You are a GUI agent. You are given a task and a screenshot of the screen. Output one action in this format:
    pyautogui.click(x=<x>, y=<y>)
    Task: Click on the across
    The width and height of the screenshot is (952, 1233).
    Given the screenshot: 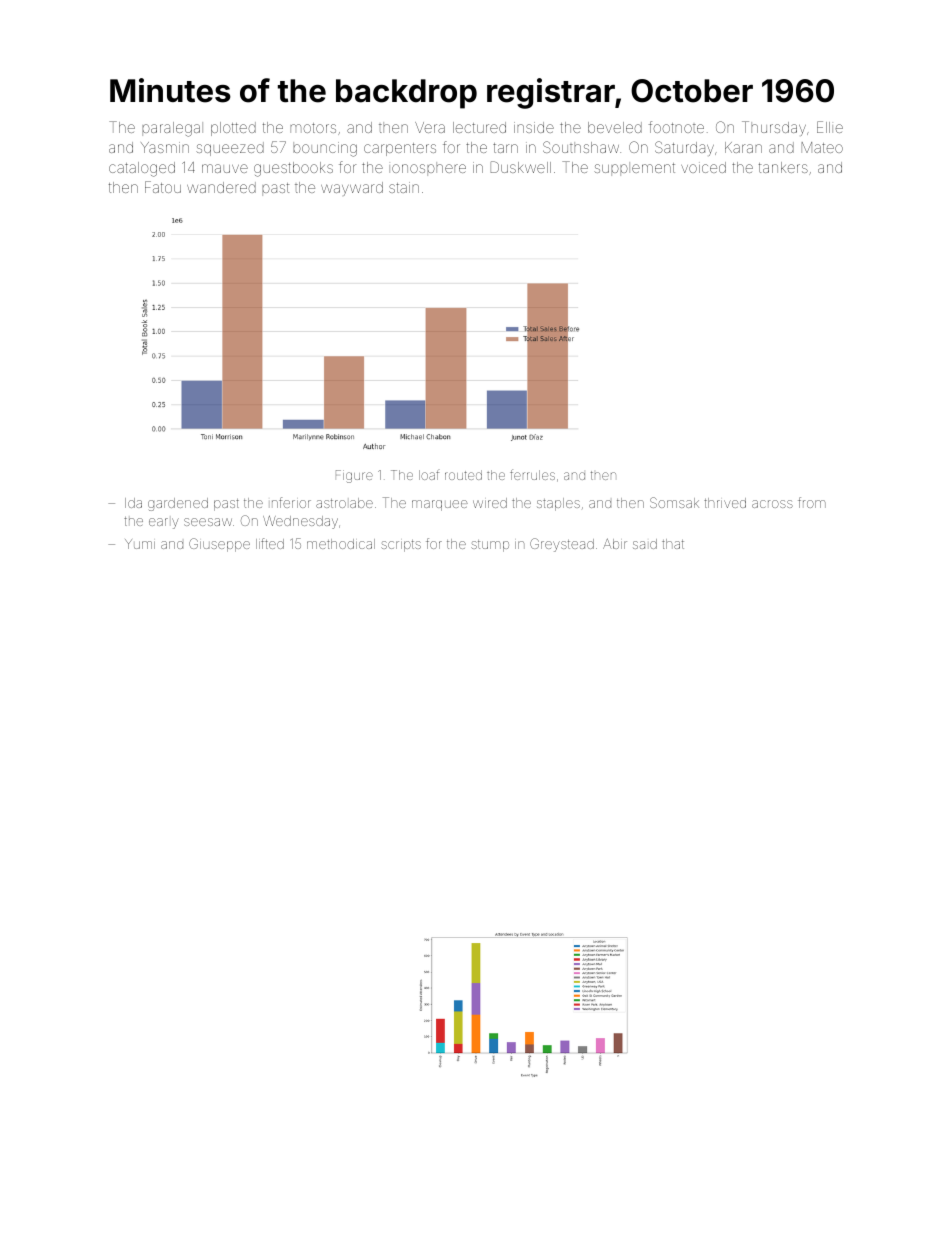 What is the action you would take?
    pyautogui.click(x=772, y=504)
